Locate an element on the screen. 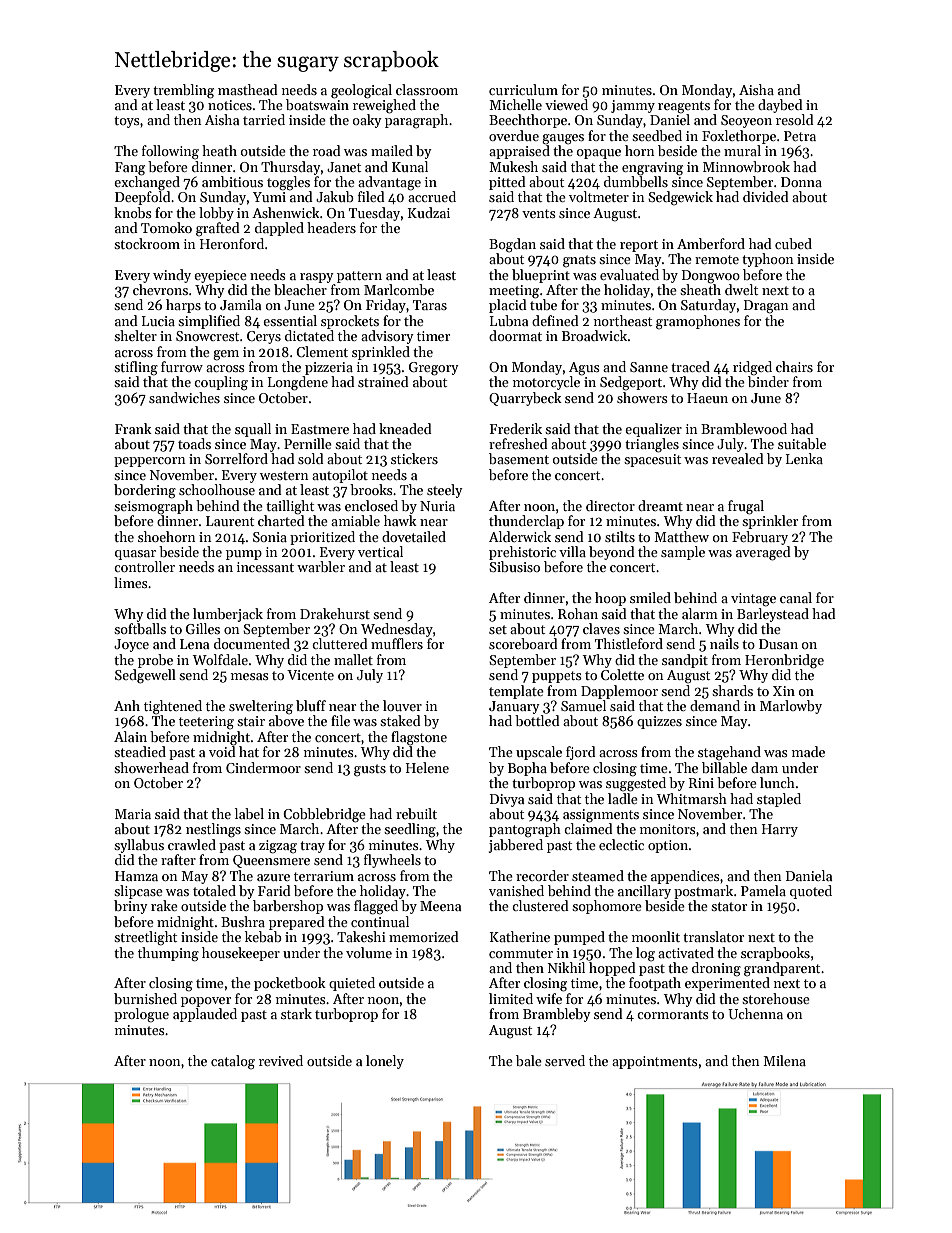 The image size is (952, 1233). dreamt is located at coordinates (660, 505).
